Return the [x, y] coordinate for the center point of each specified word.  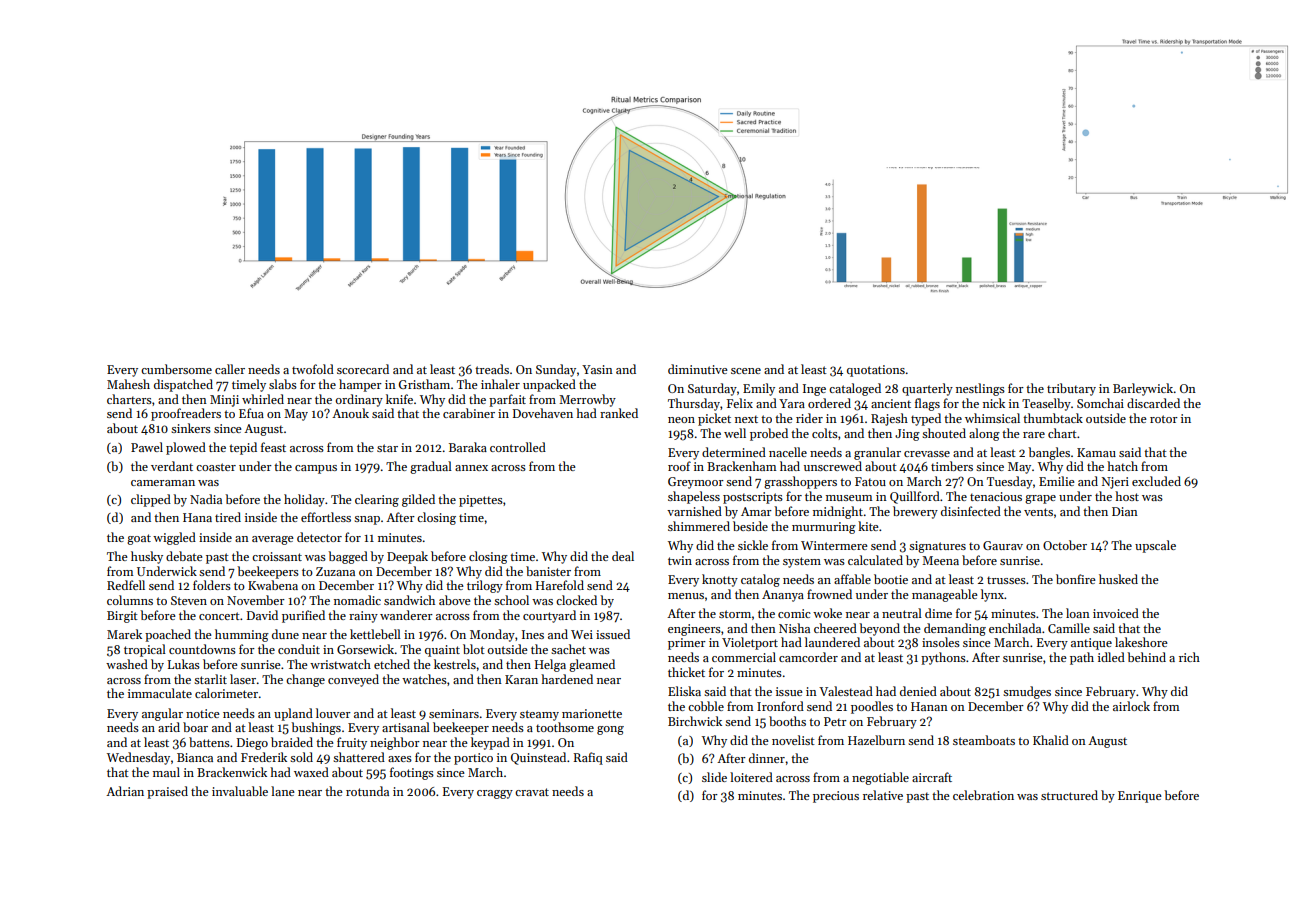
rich [1189, 657]
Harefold [560, 585]
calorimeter [226, 693]
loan [1078, 613]
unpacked [549, 385]
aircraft [932, 777]
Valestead [846, 691]
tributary [1071, 389]
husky [147, 557]
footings [412, 773]
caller [230, 369]
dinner [767, 758]
